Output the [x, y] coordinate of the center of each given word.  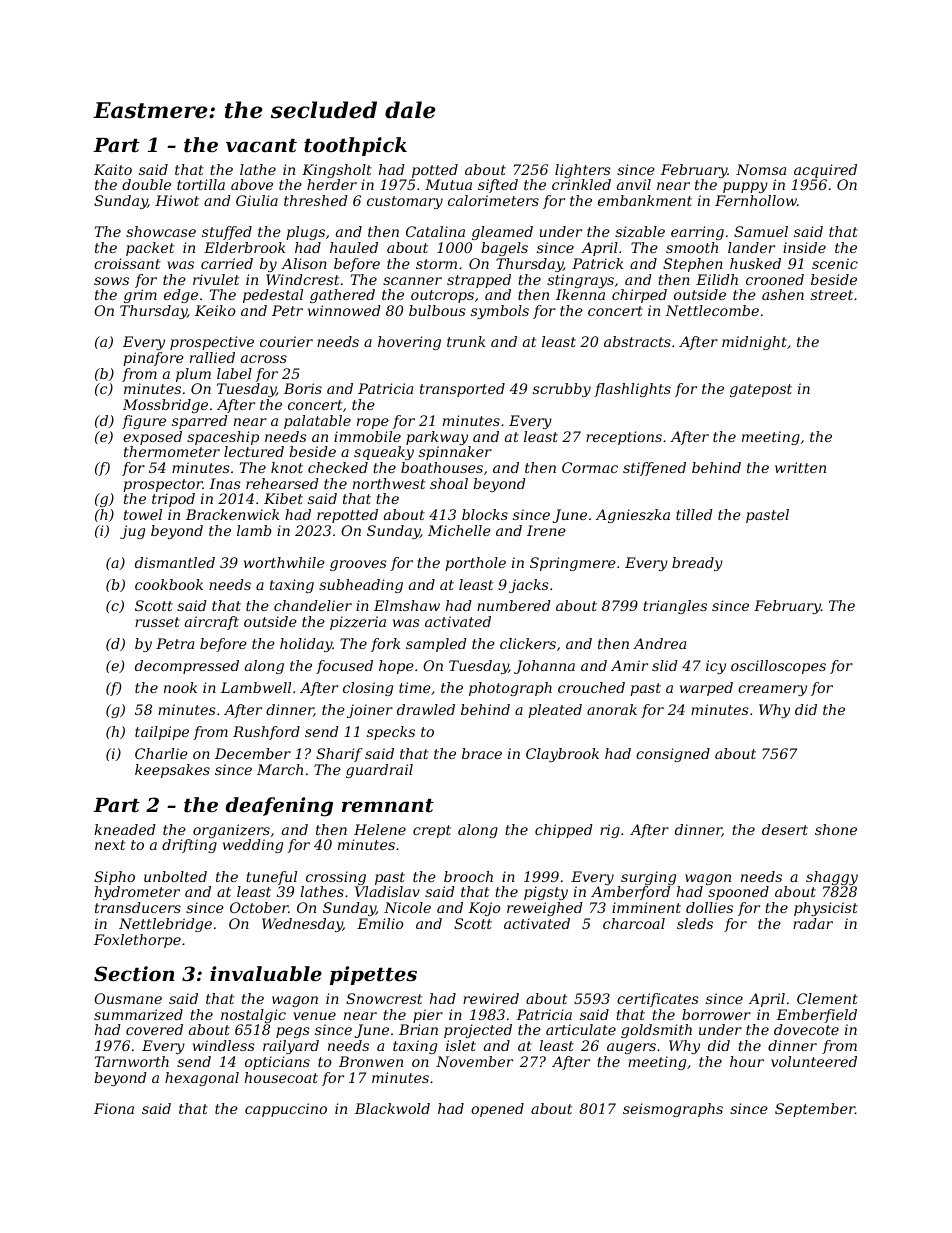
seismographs [673, 1110]
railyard [291, 1047]
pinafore [153, 359]
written [800, 467]
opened [497, 1110]
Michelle [459, 530]
